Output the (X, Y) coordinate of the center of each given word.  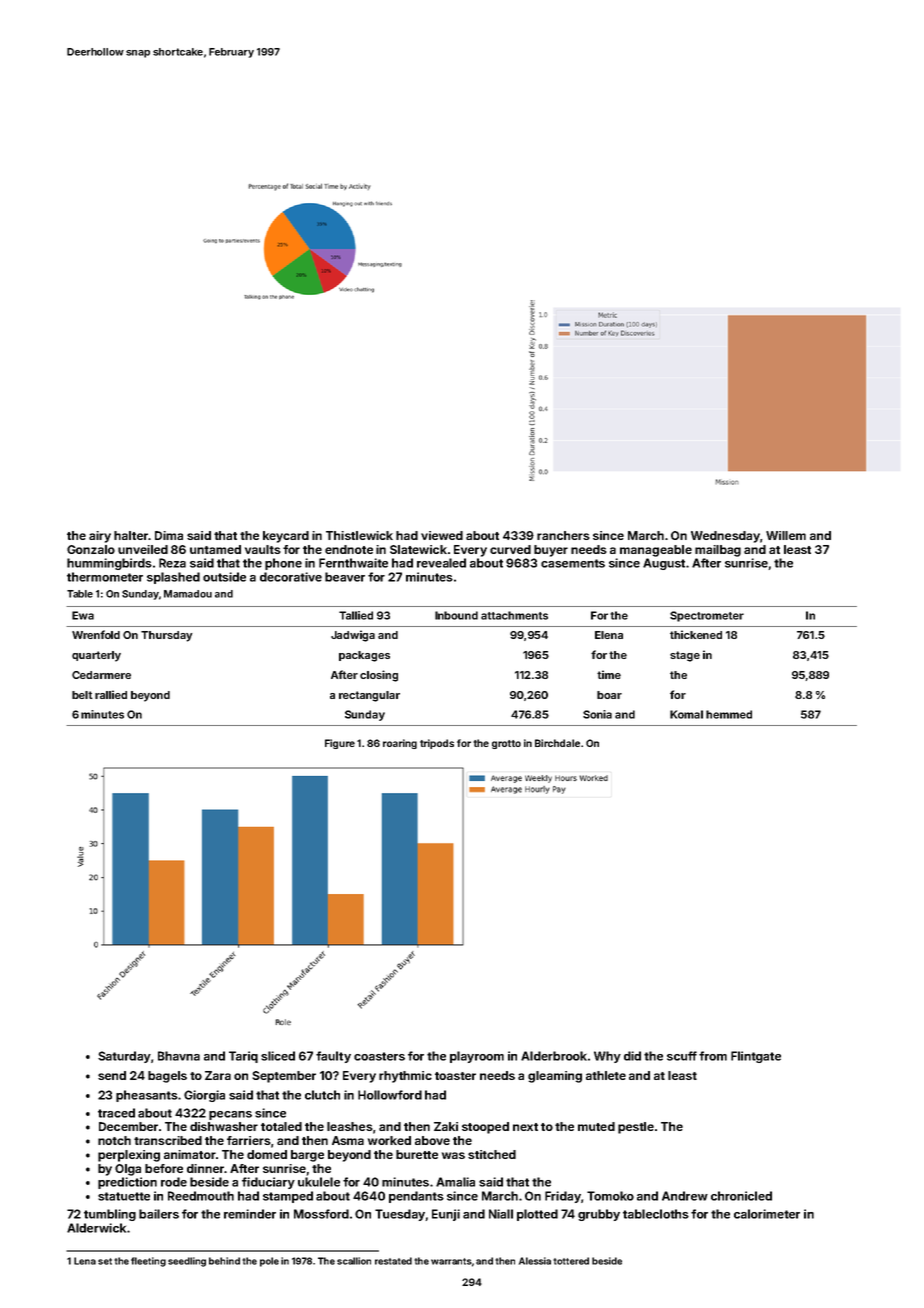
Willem (786, 535)
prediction (127, 1183)
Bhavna (179, 1056)
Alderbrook (554, 1056)
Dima (169, 535)
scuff (682, 1056)
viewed (442, 535)
